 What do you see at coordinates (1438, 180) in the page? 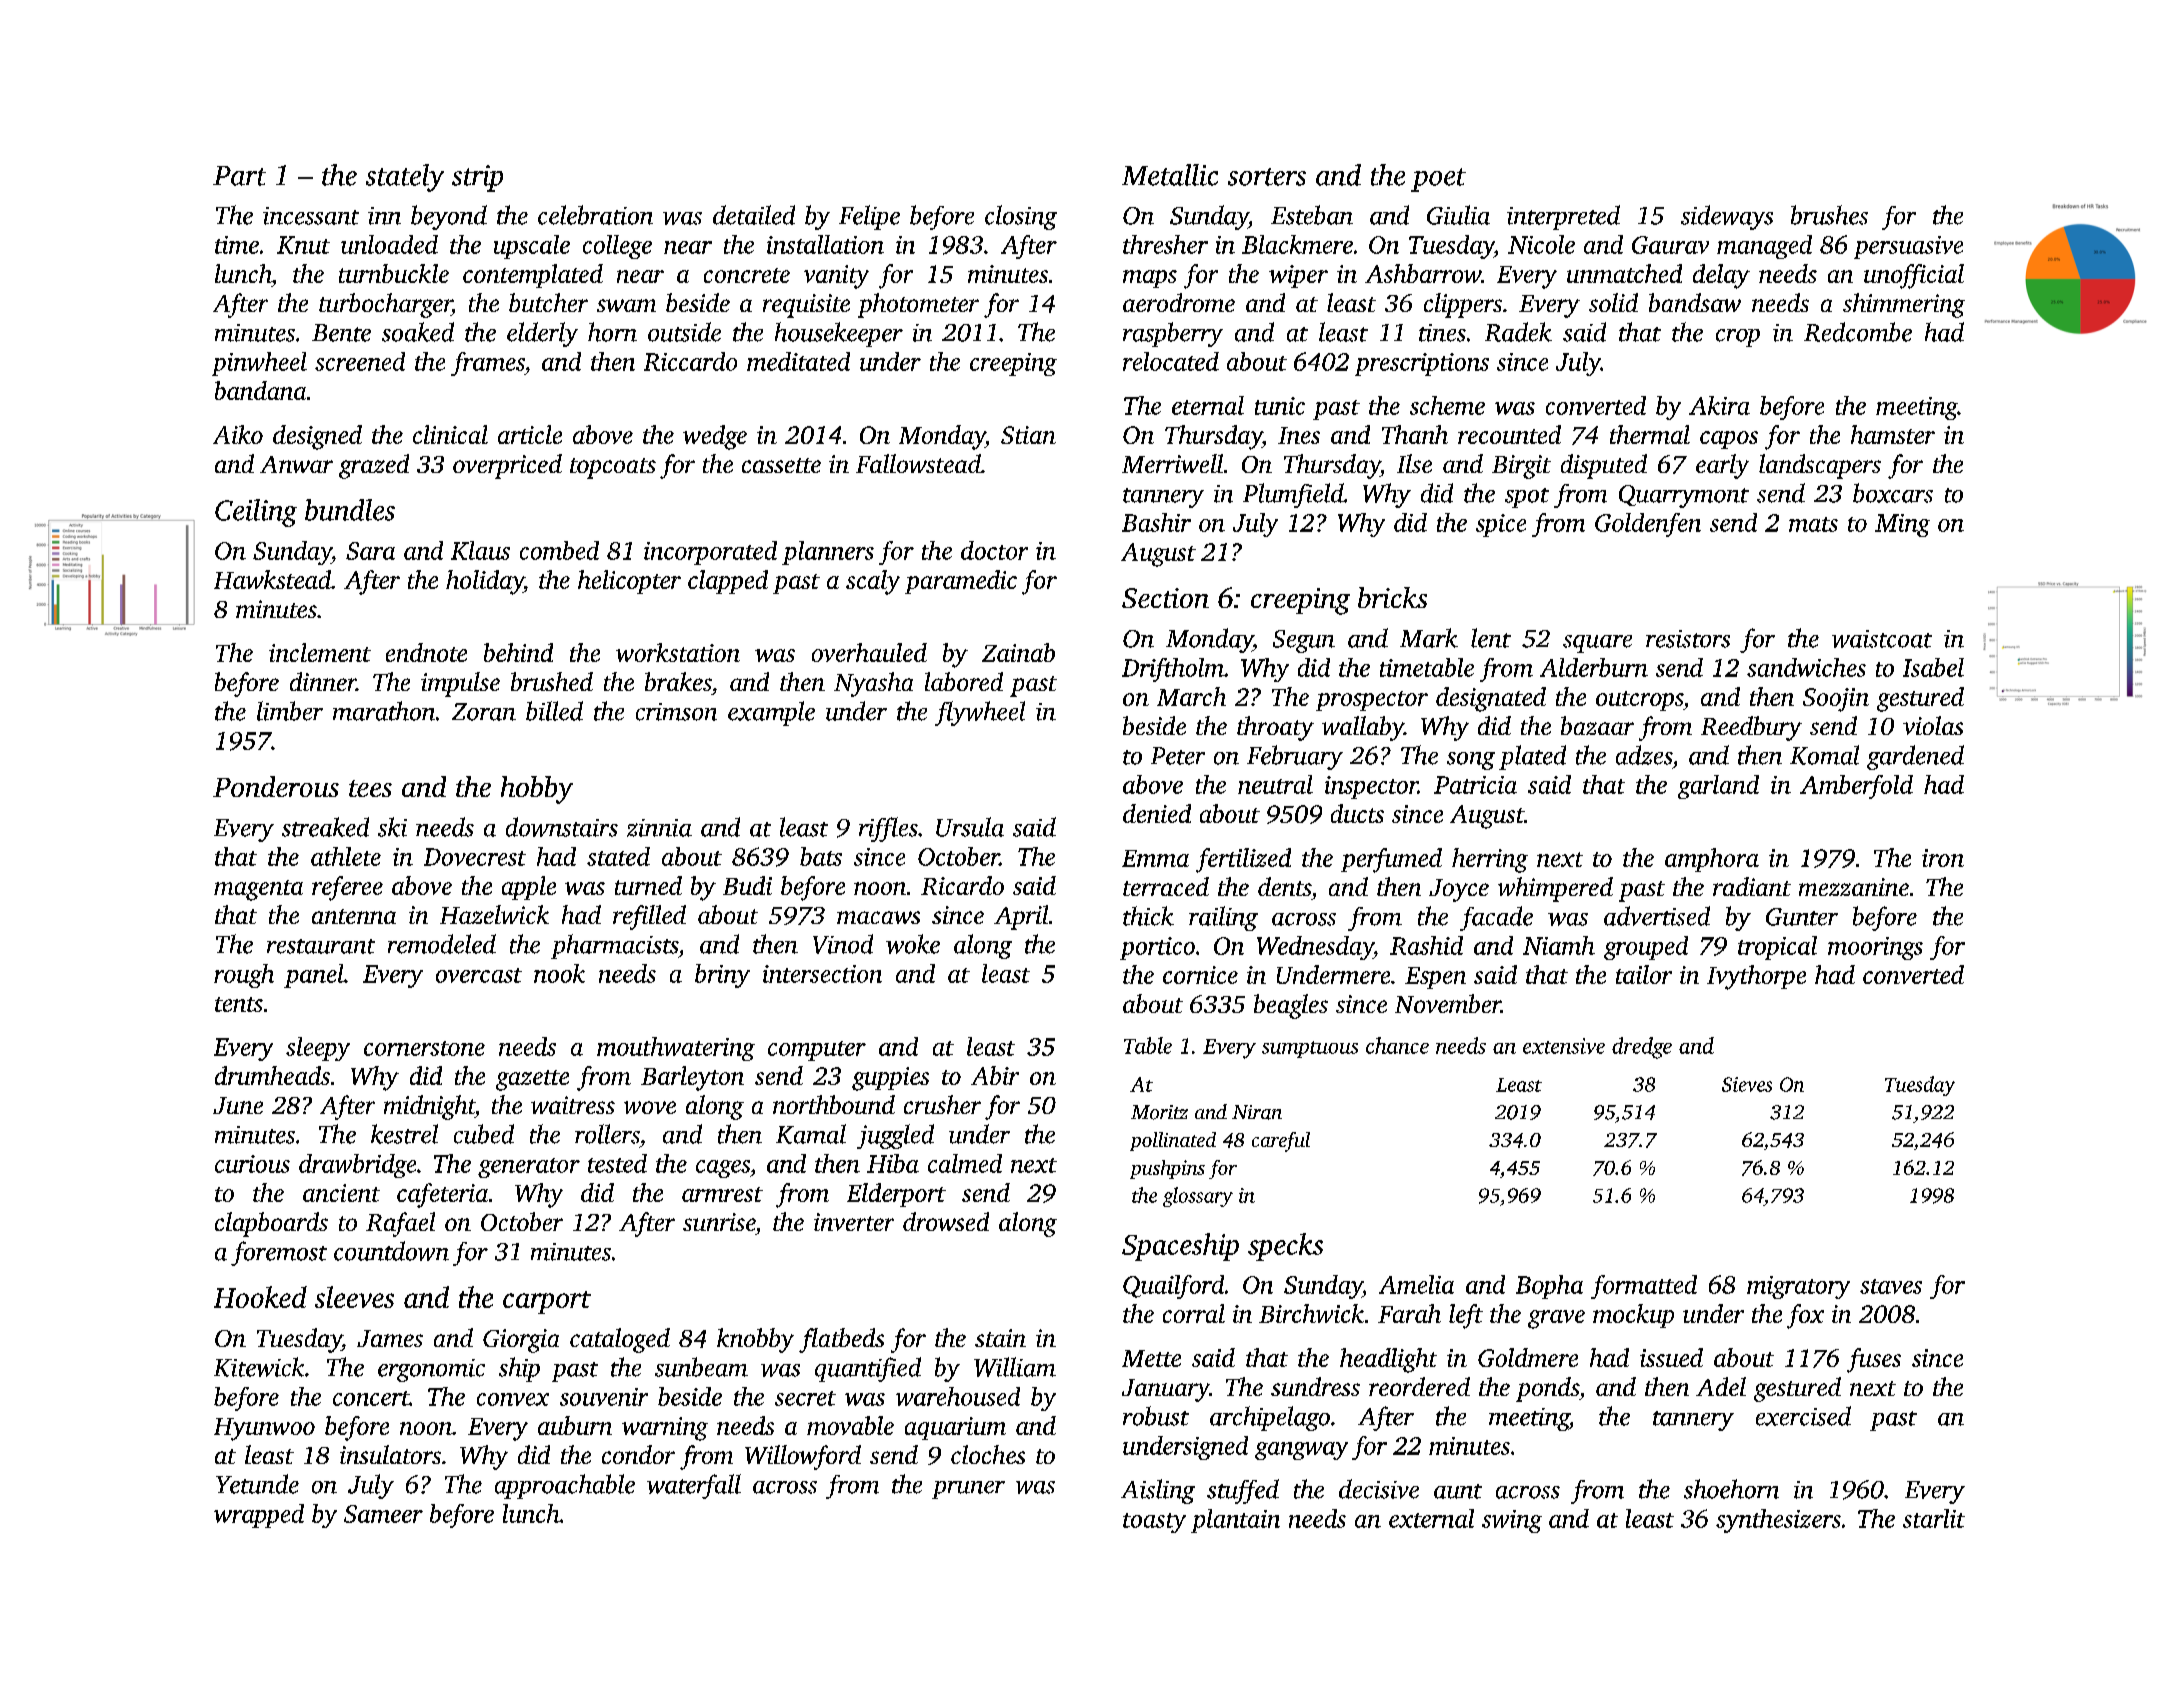
I see `poet` at bounding box center [1438, 180].
